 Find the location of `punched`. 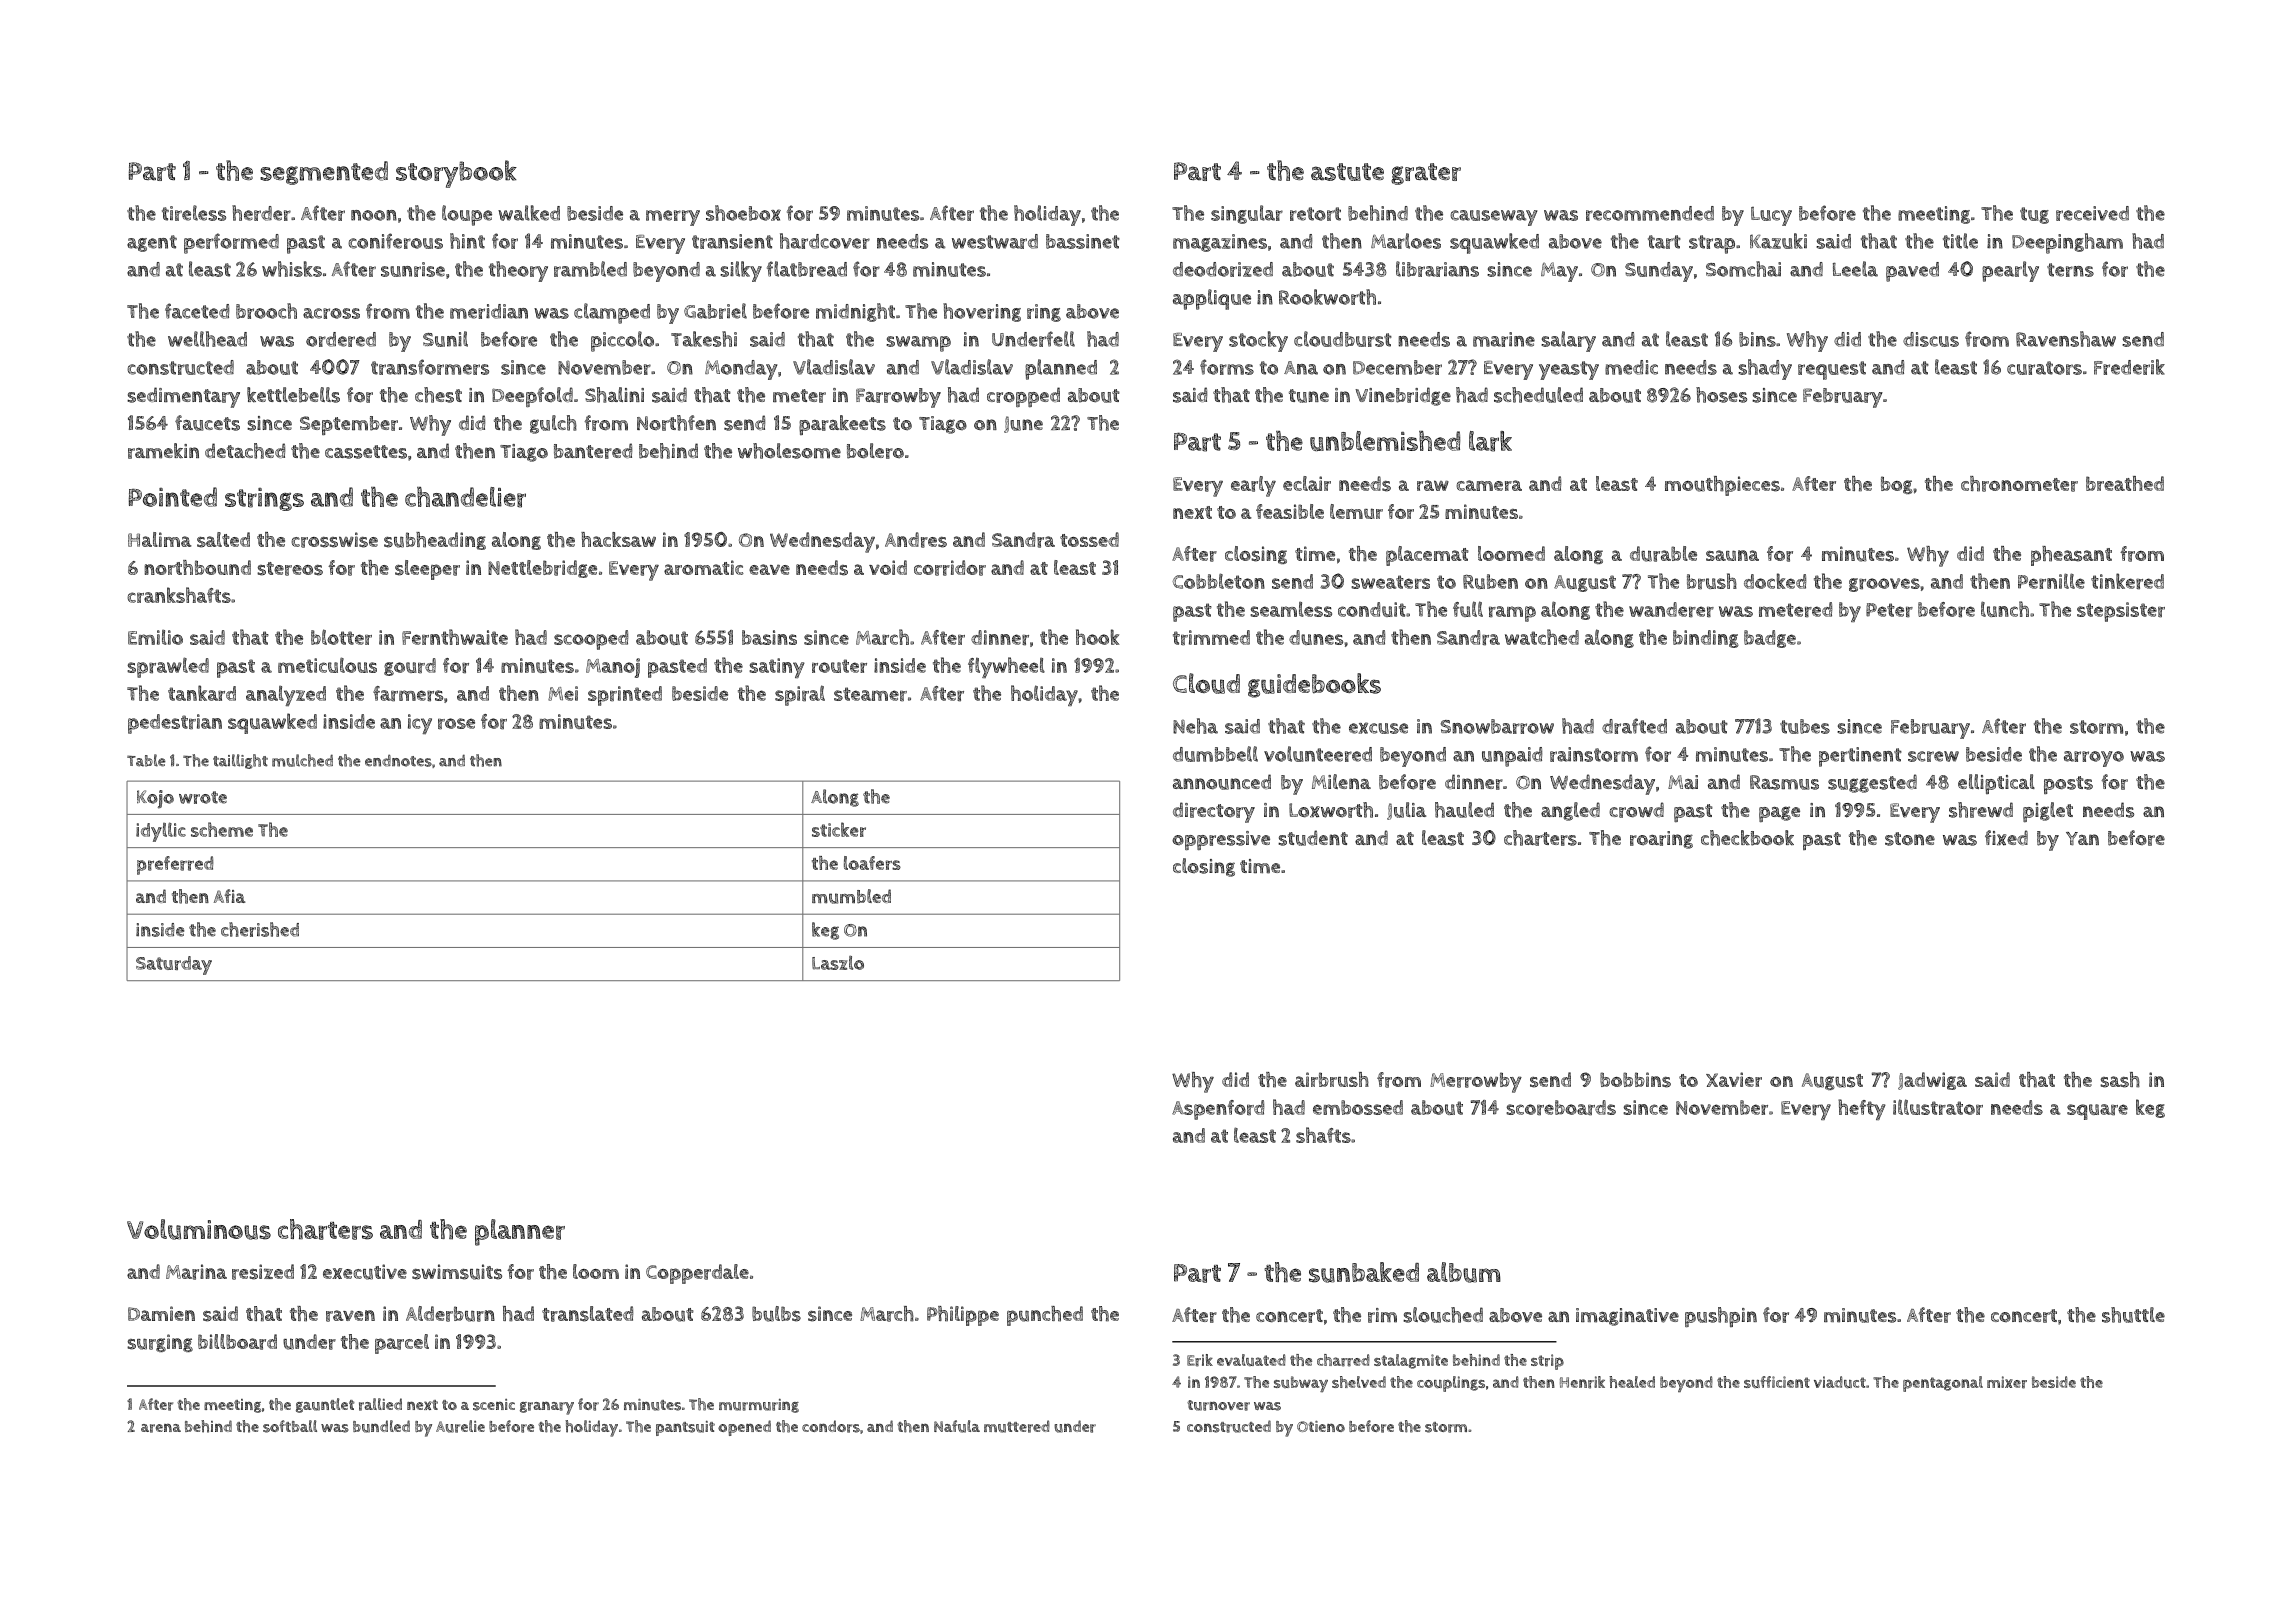

punched is located at coordinates (1045, 1316).
